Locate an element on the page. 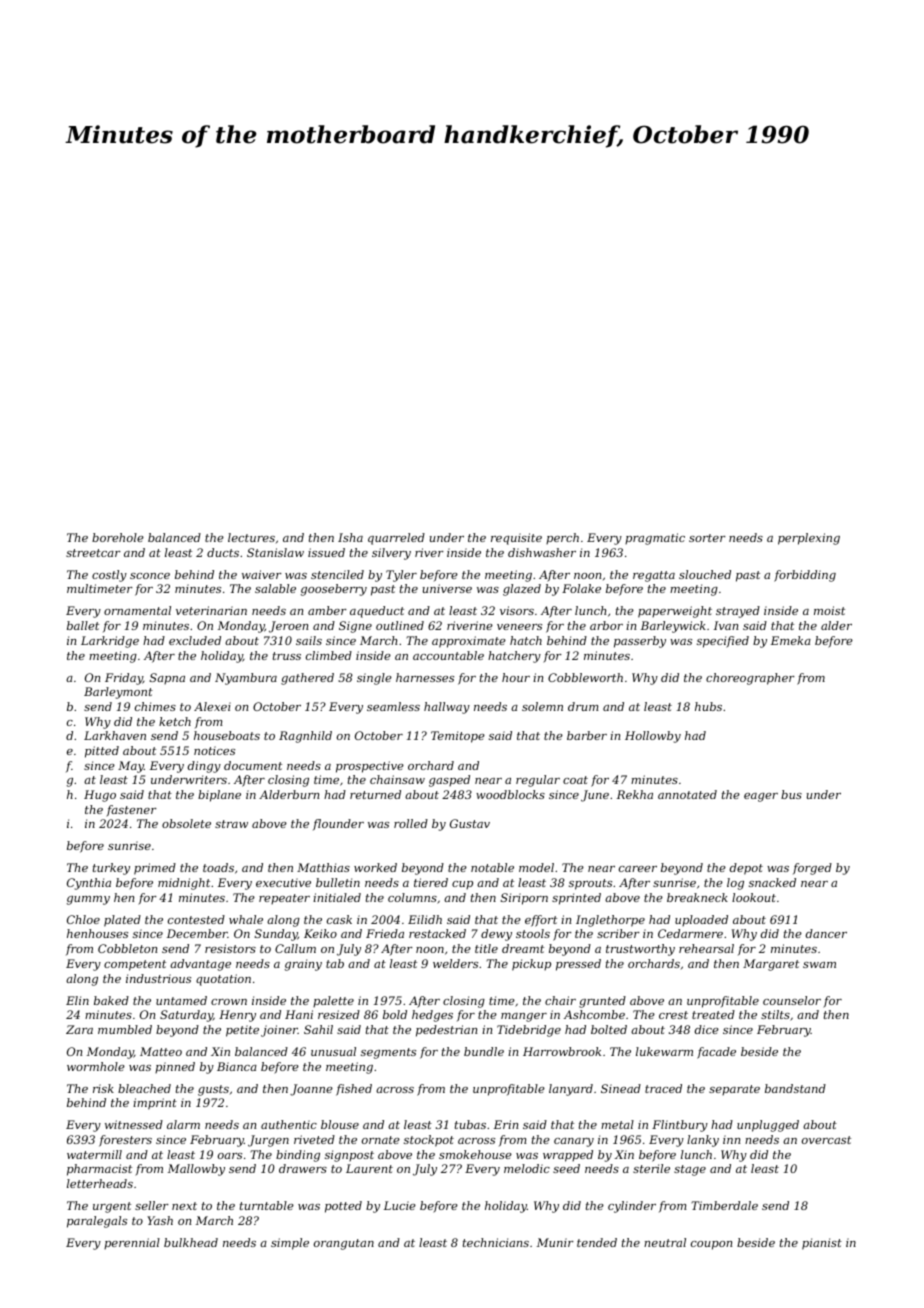 This image has height=1308, width=924. next is located at coordinates (184, 1206).
